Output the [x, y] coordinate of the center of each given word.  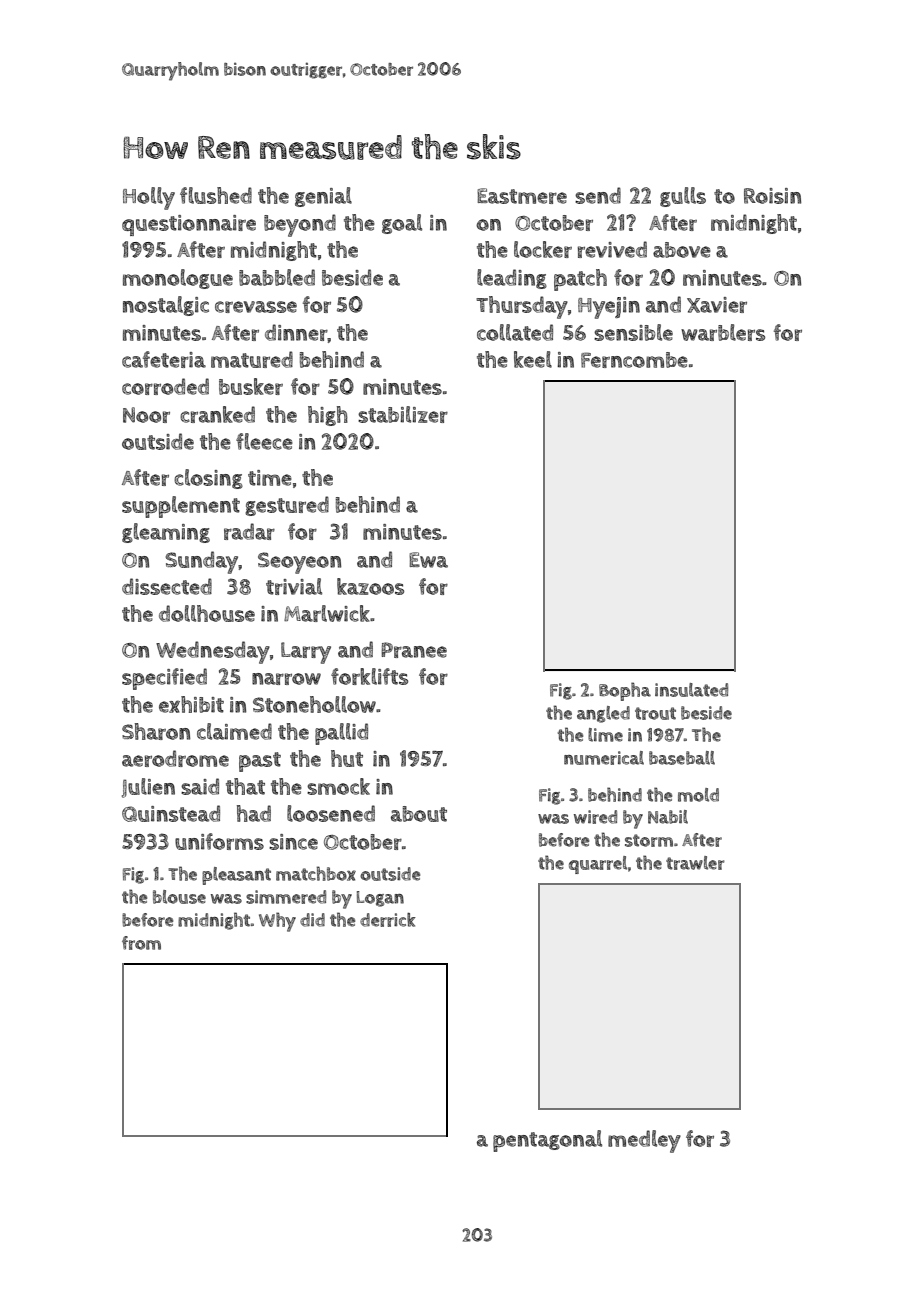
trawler [695, 863]
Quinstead [171, 813]
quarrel [598, 865]
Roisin [772, 196]
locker [543, 249]
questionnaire [189, 225]
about [419, 814]
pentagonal [547, 1141]
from [141, 943]
